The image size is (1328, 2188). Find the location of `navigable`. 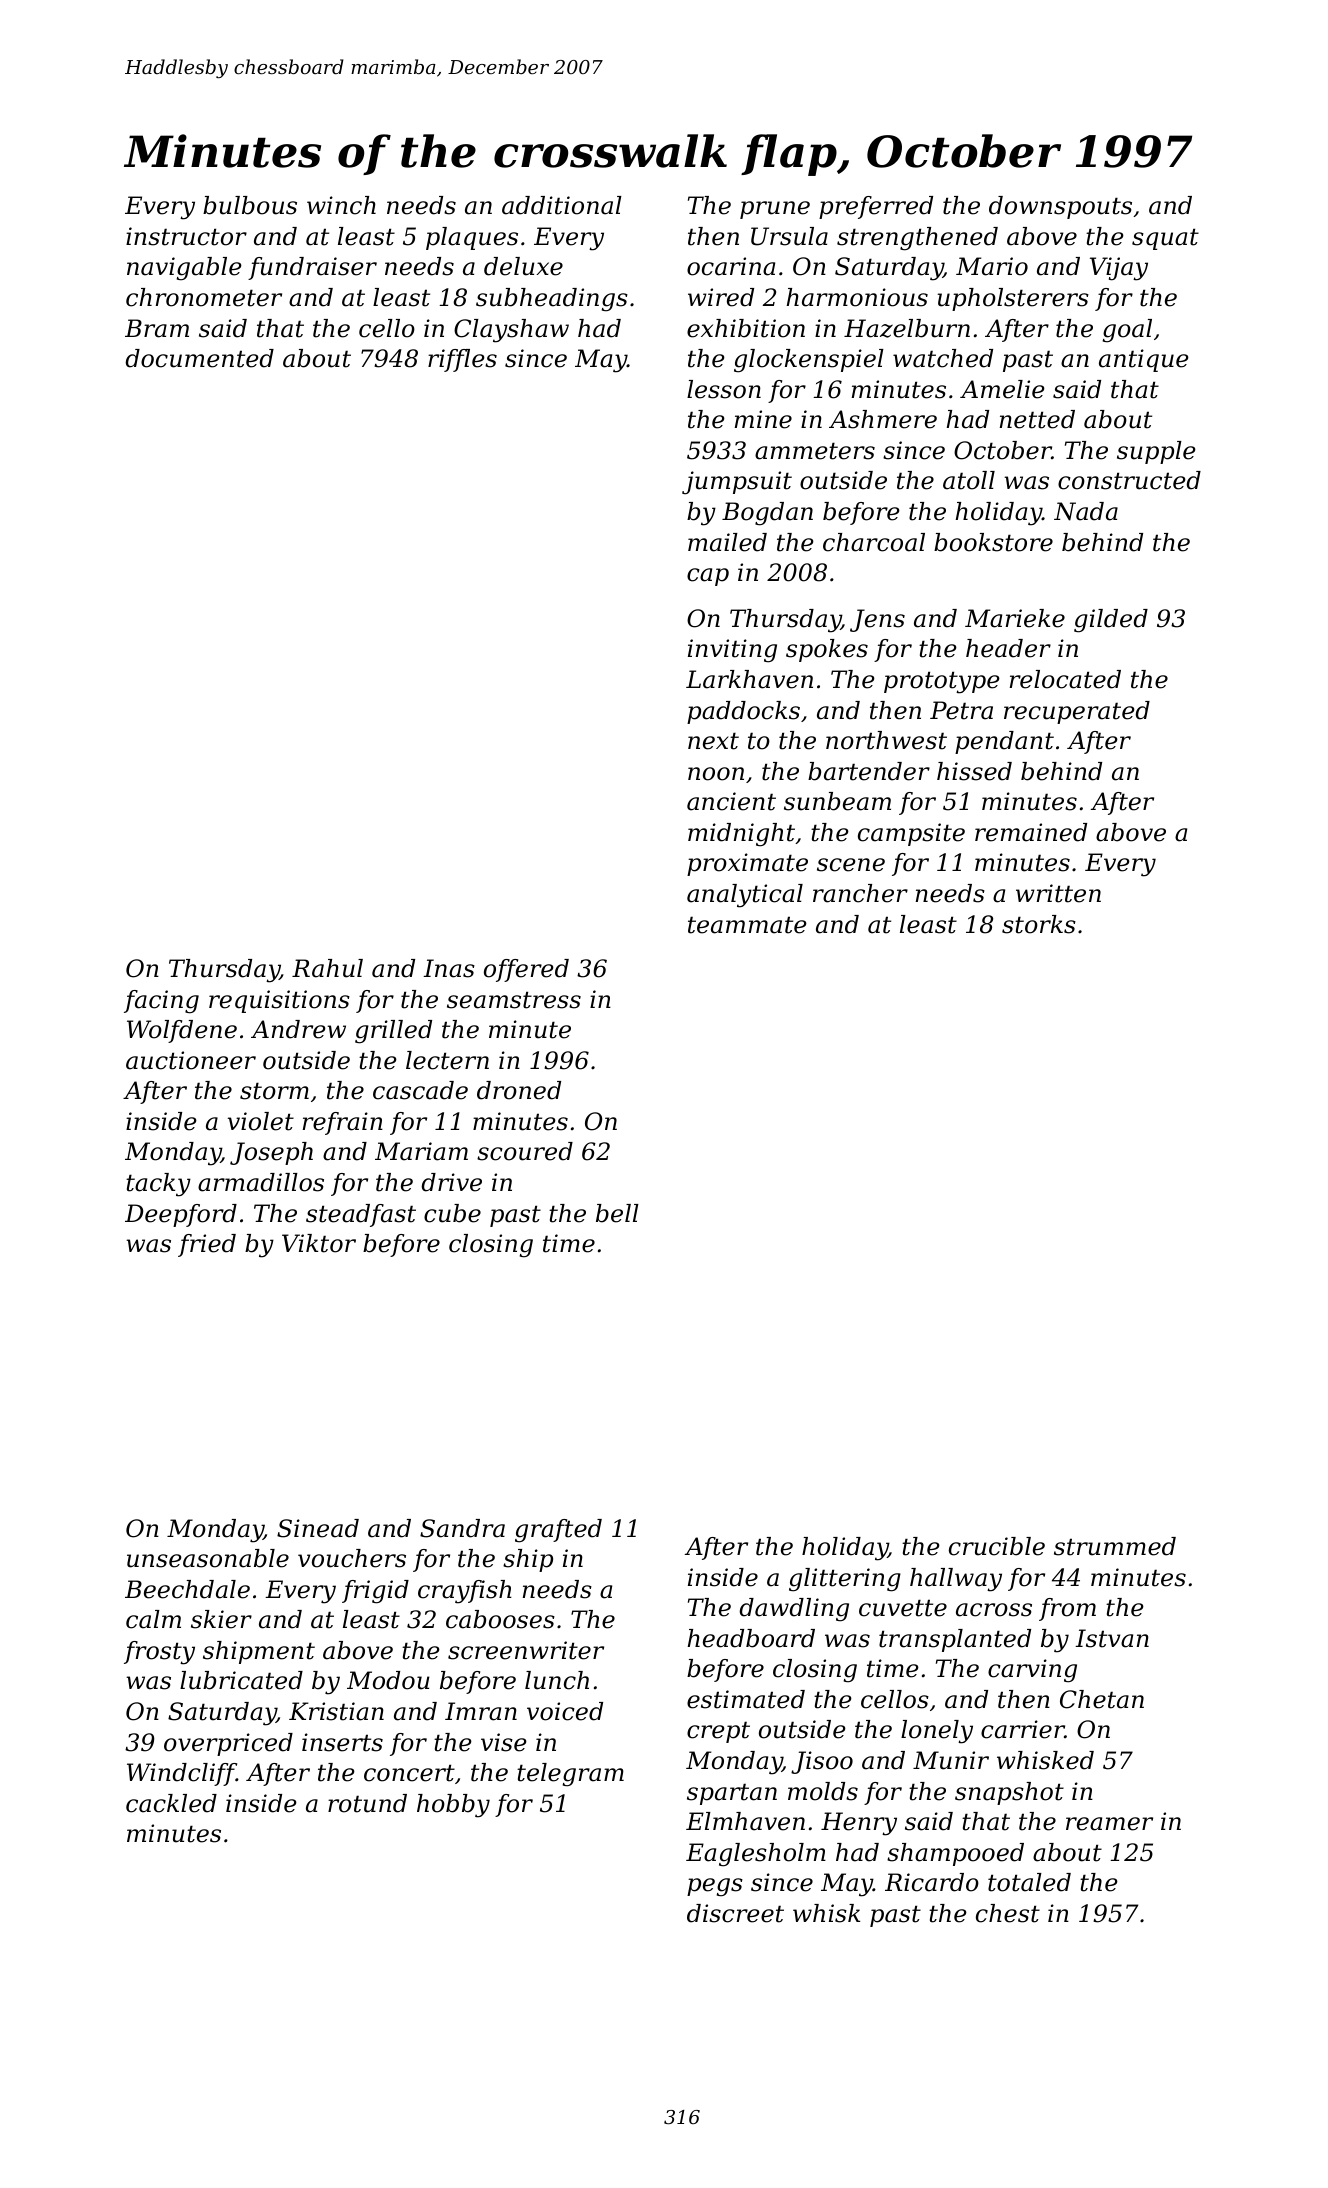

navigable is located at coordinates (184, 269).
